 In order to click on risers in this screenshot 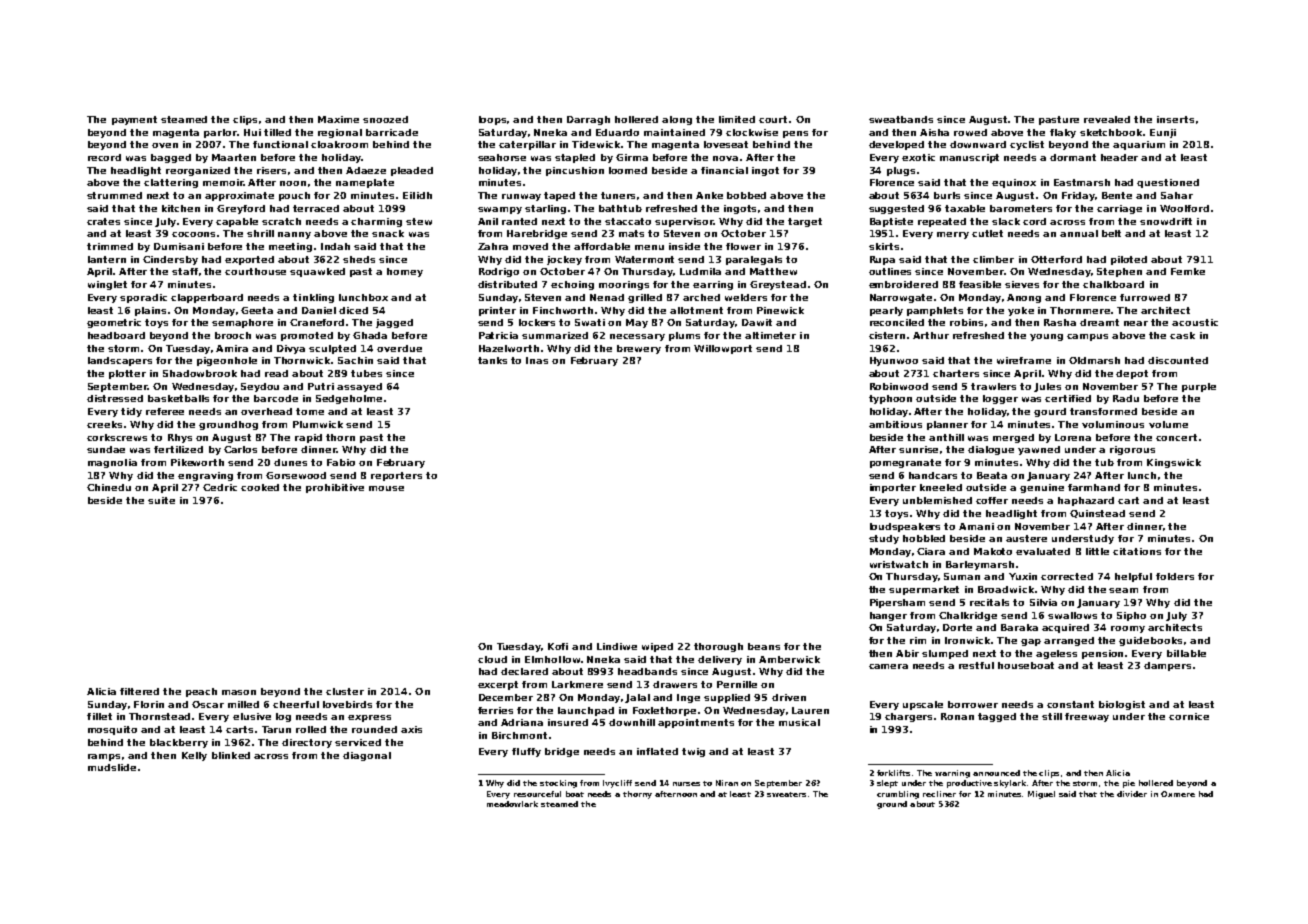, I will do `click(271, 170)`.
